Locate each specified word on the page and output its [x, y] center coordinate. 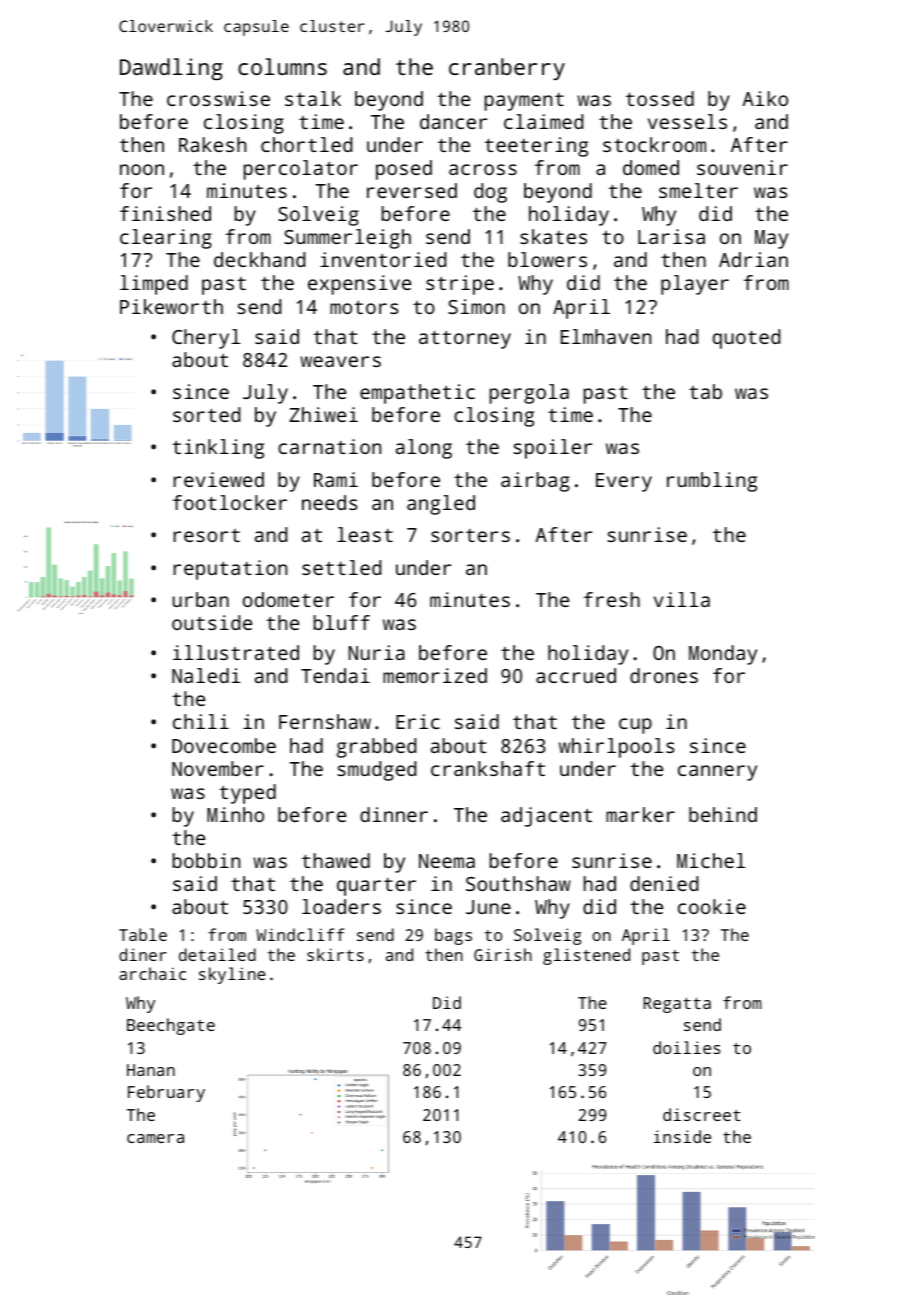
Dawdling [171, 69]
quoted [746, 339]
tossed [660, 98]
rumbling [712, 482]
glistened [586, 956]
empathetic [417, 394]
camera [155, 1138]
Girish [503, 954]
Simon [476, 306]
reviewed [219, 479]
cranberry [507, 69]
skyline [232, 975]
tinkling [218, 449]
